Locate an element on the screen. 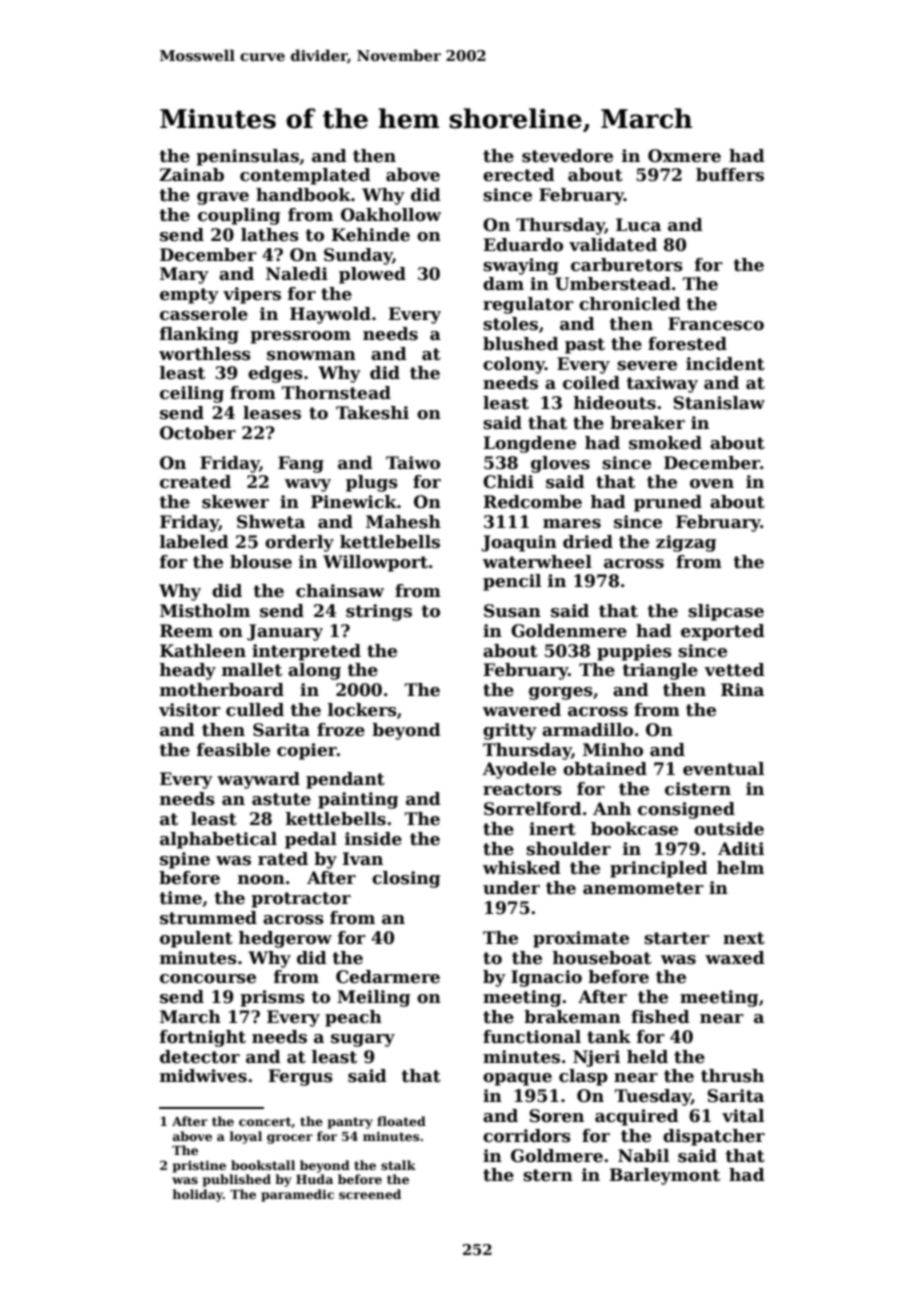 The image size is (924, 1311). Willowport is located at coordinates (375, 563).
